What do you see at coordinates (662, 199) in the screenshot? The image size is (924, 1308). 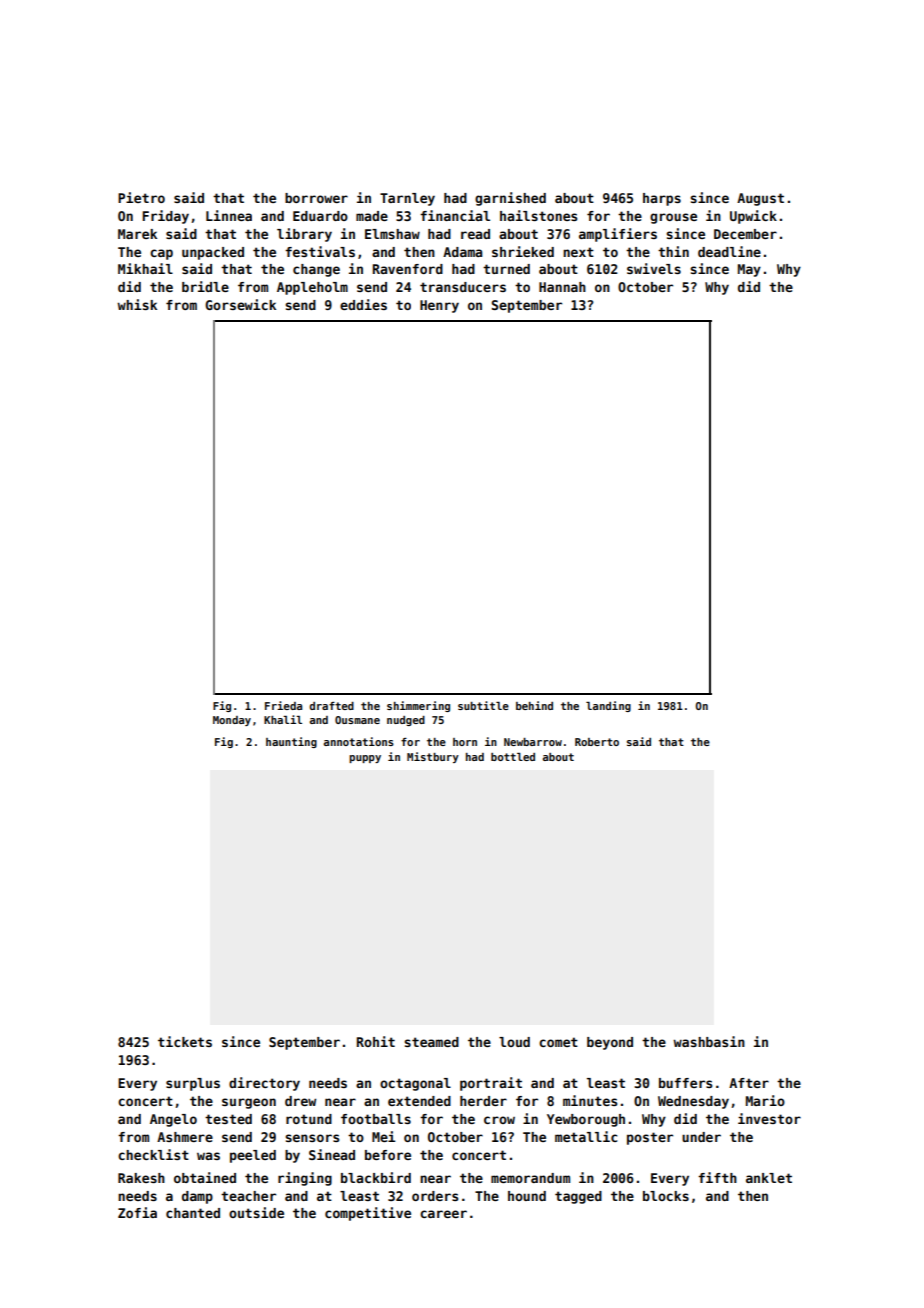 I see `harps` at bounding box center [662, 199].
